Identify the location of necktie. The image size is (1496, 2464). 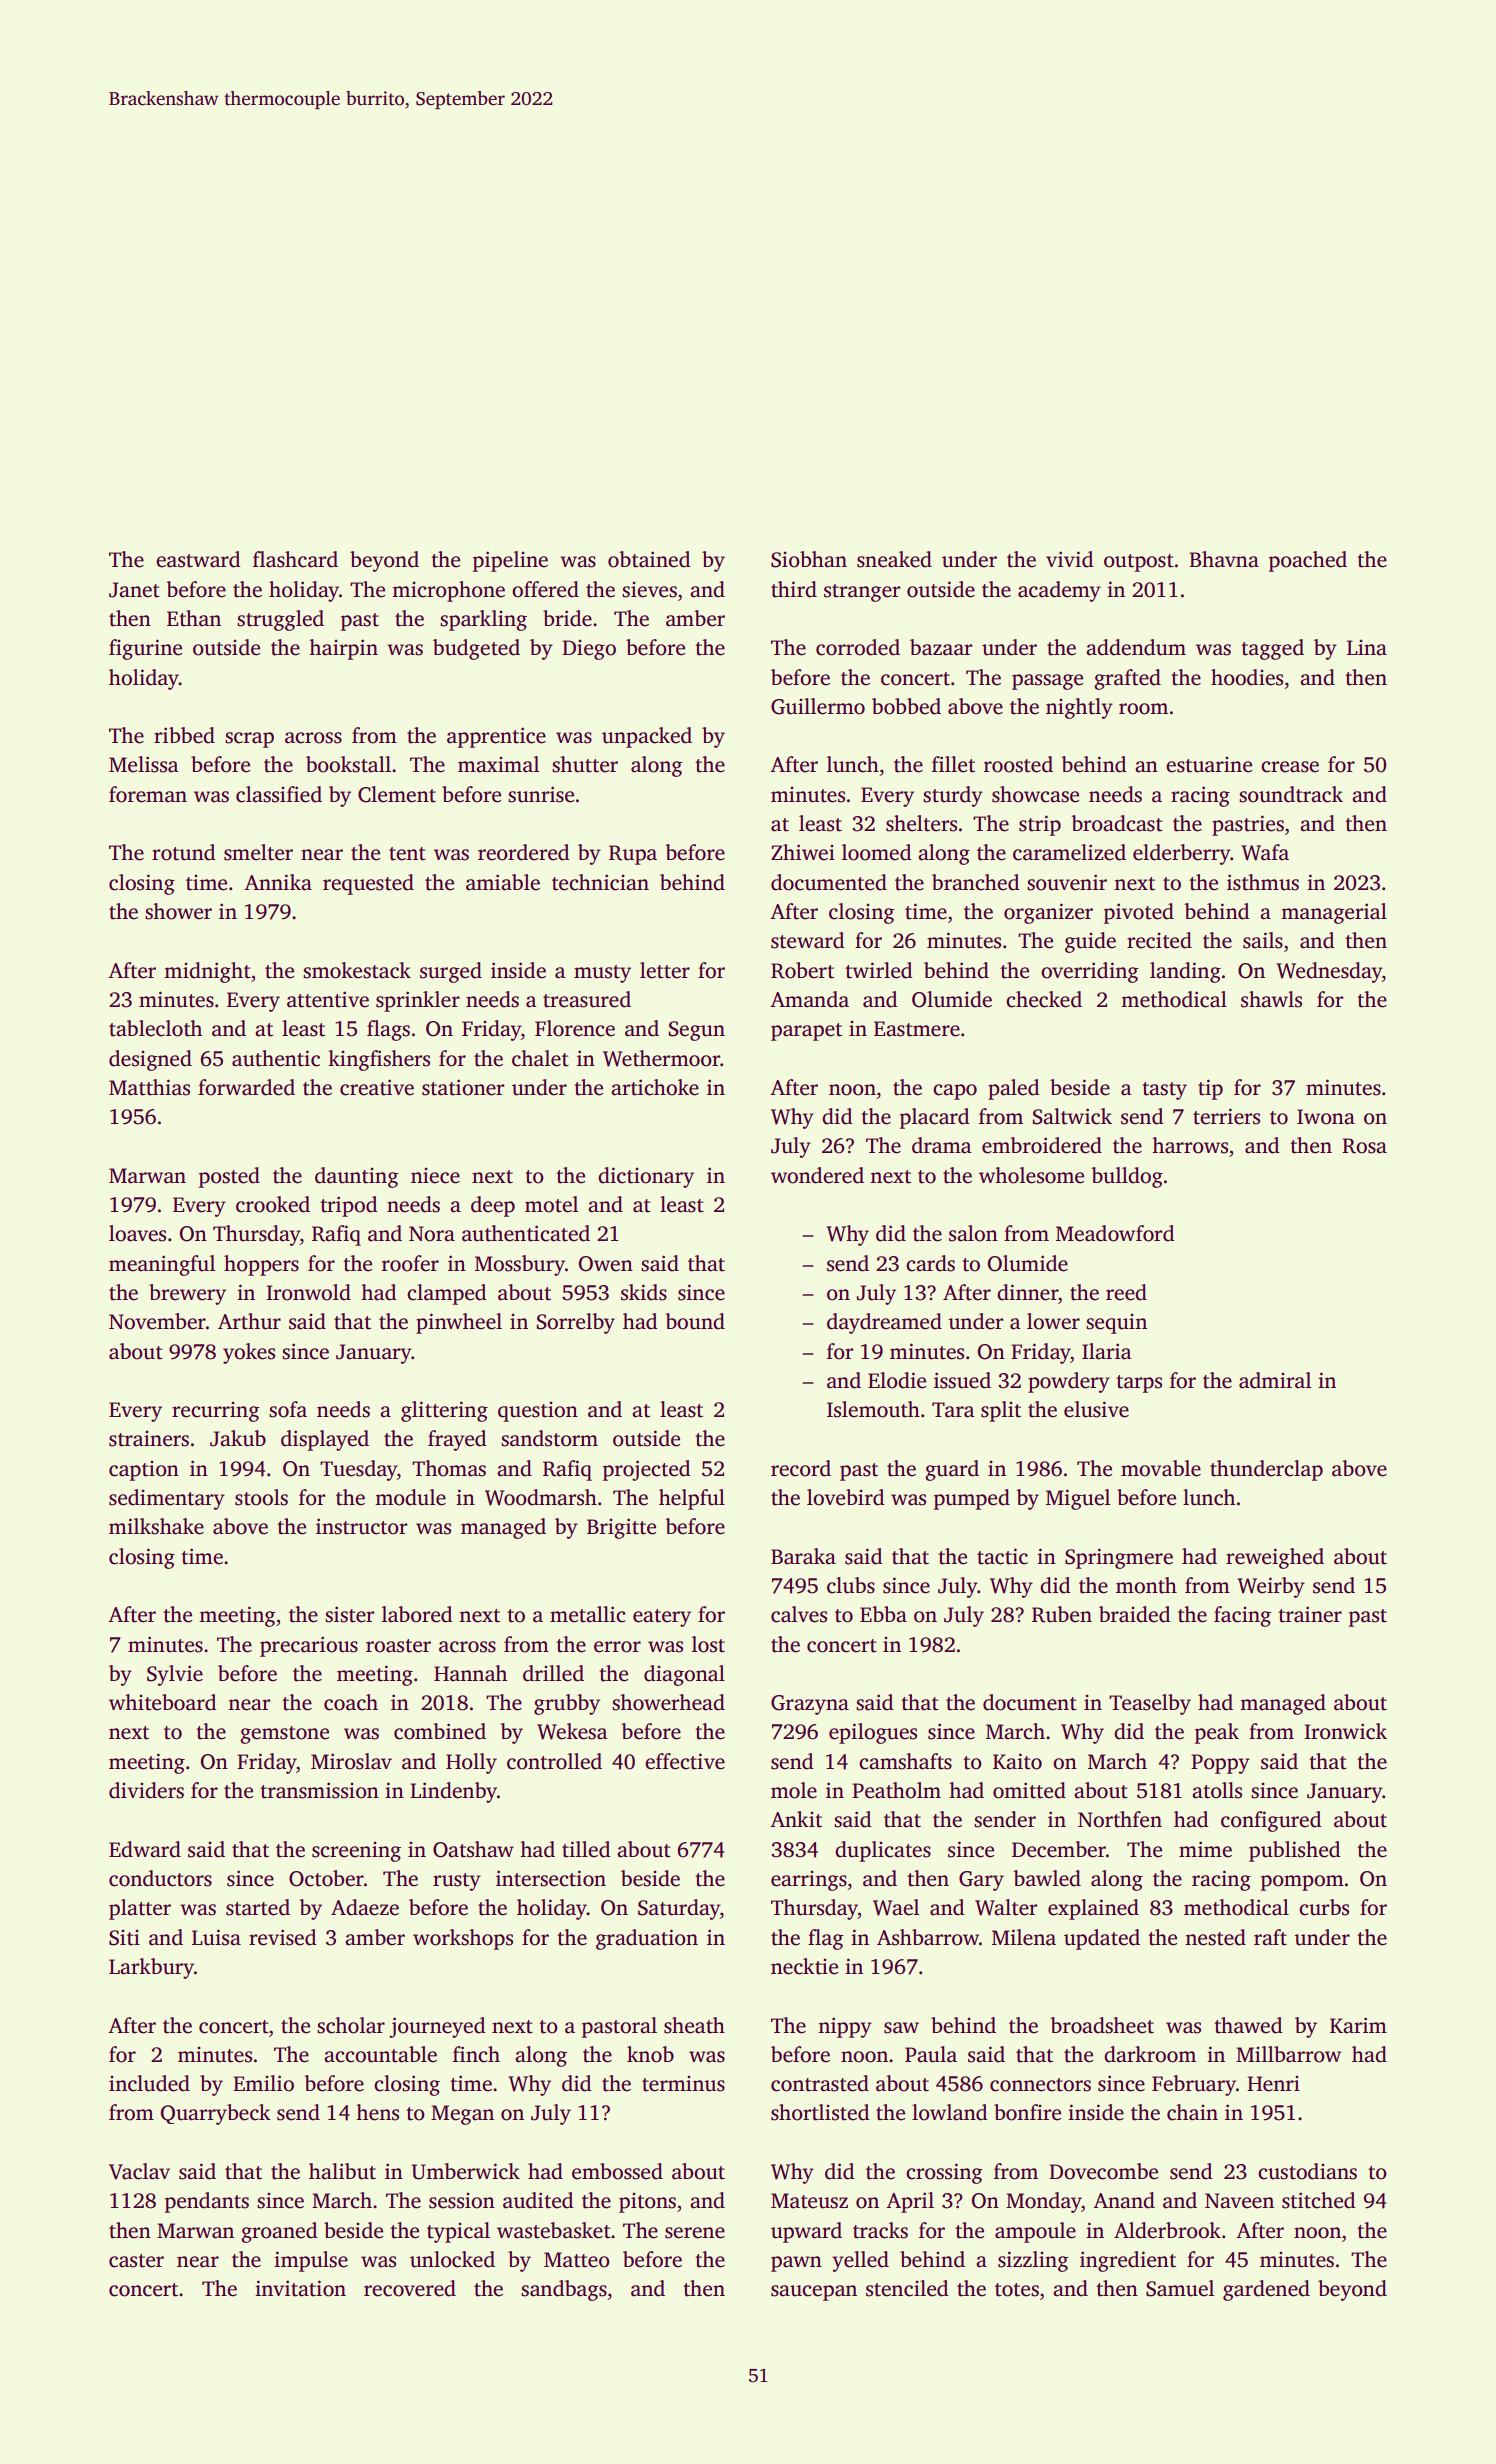
(804, 1966).
